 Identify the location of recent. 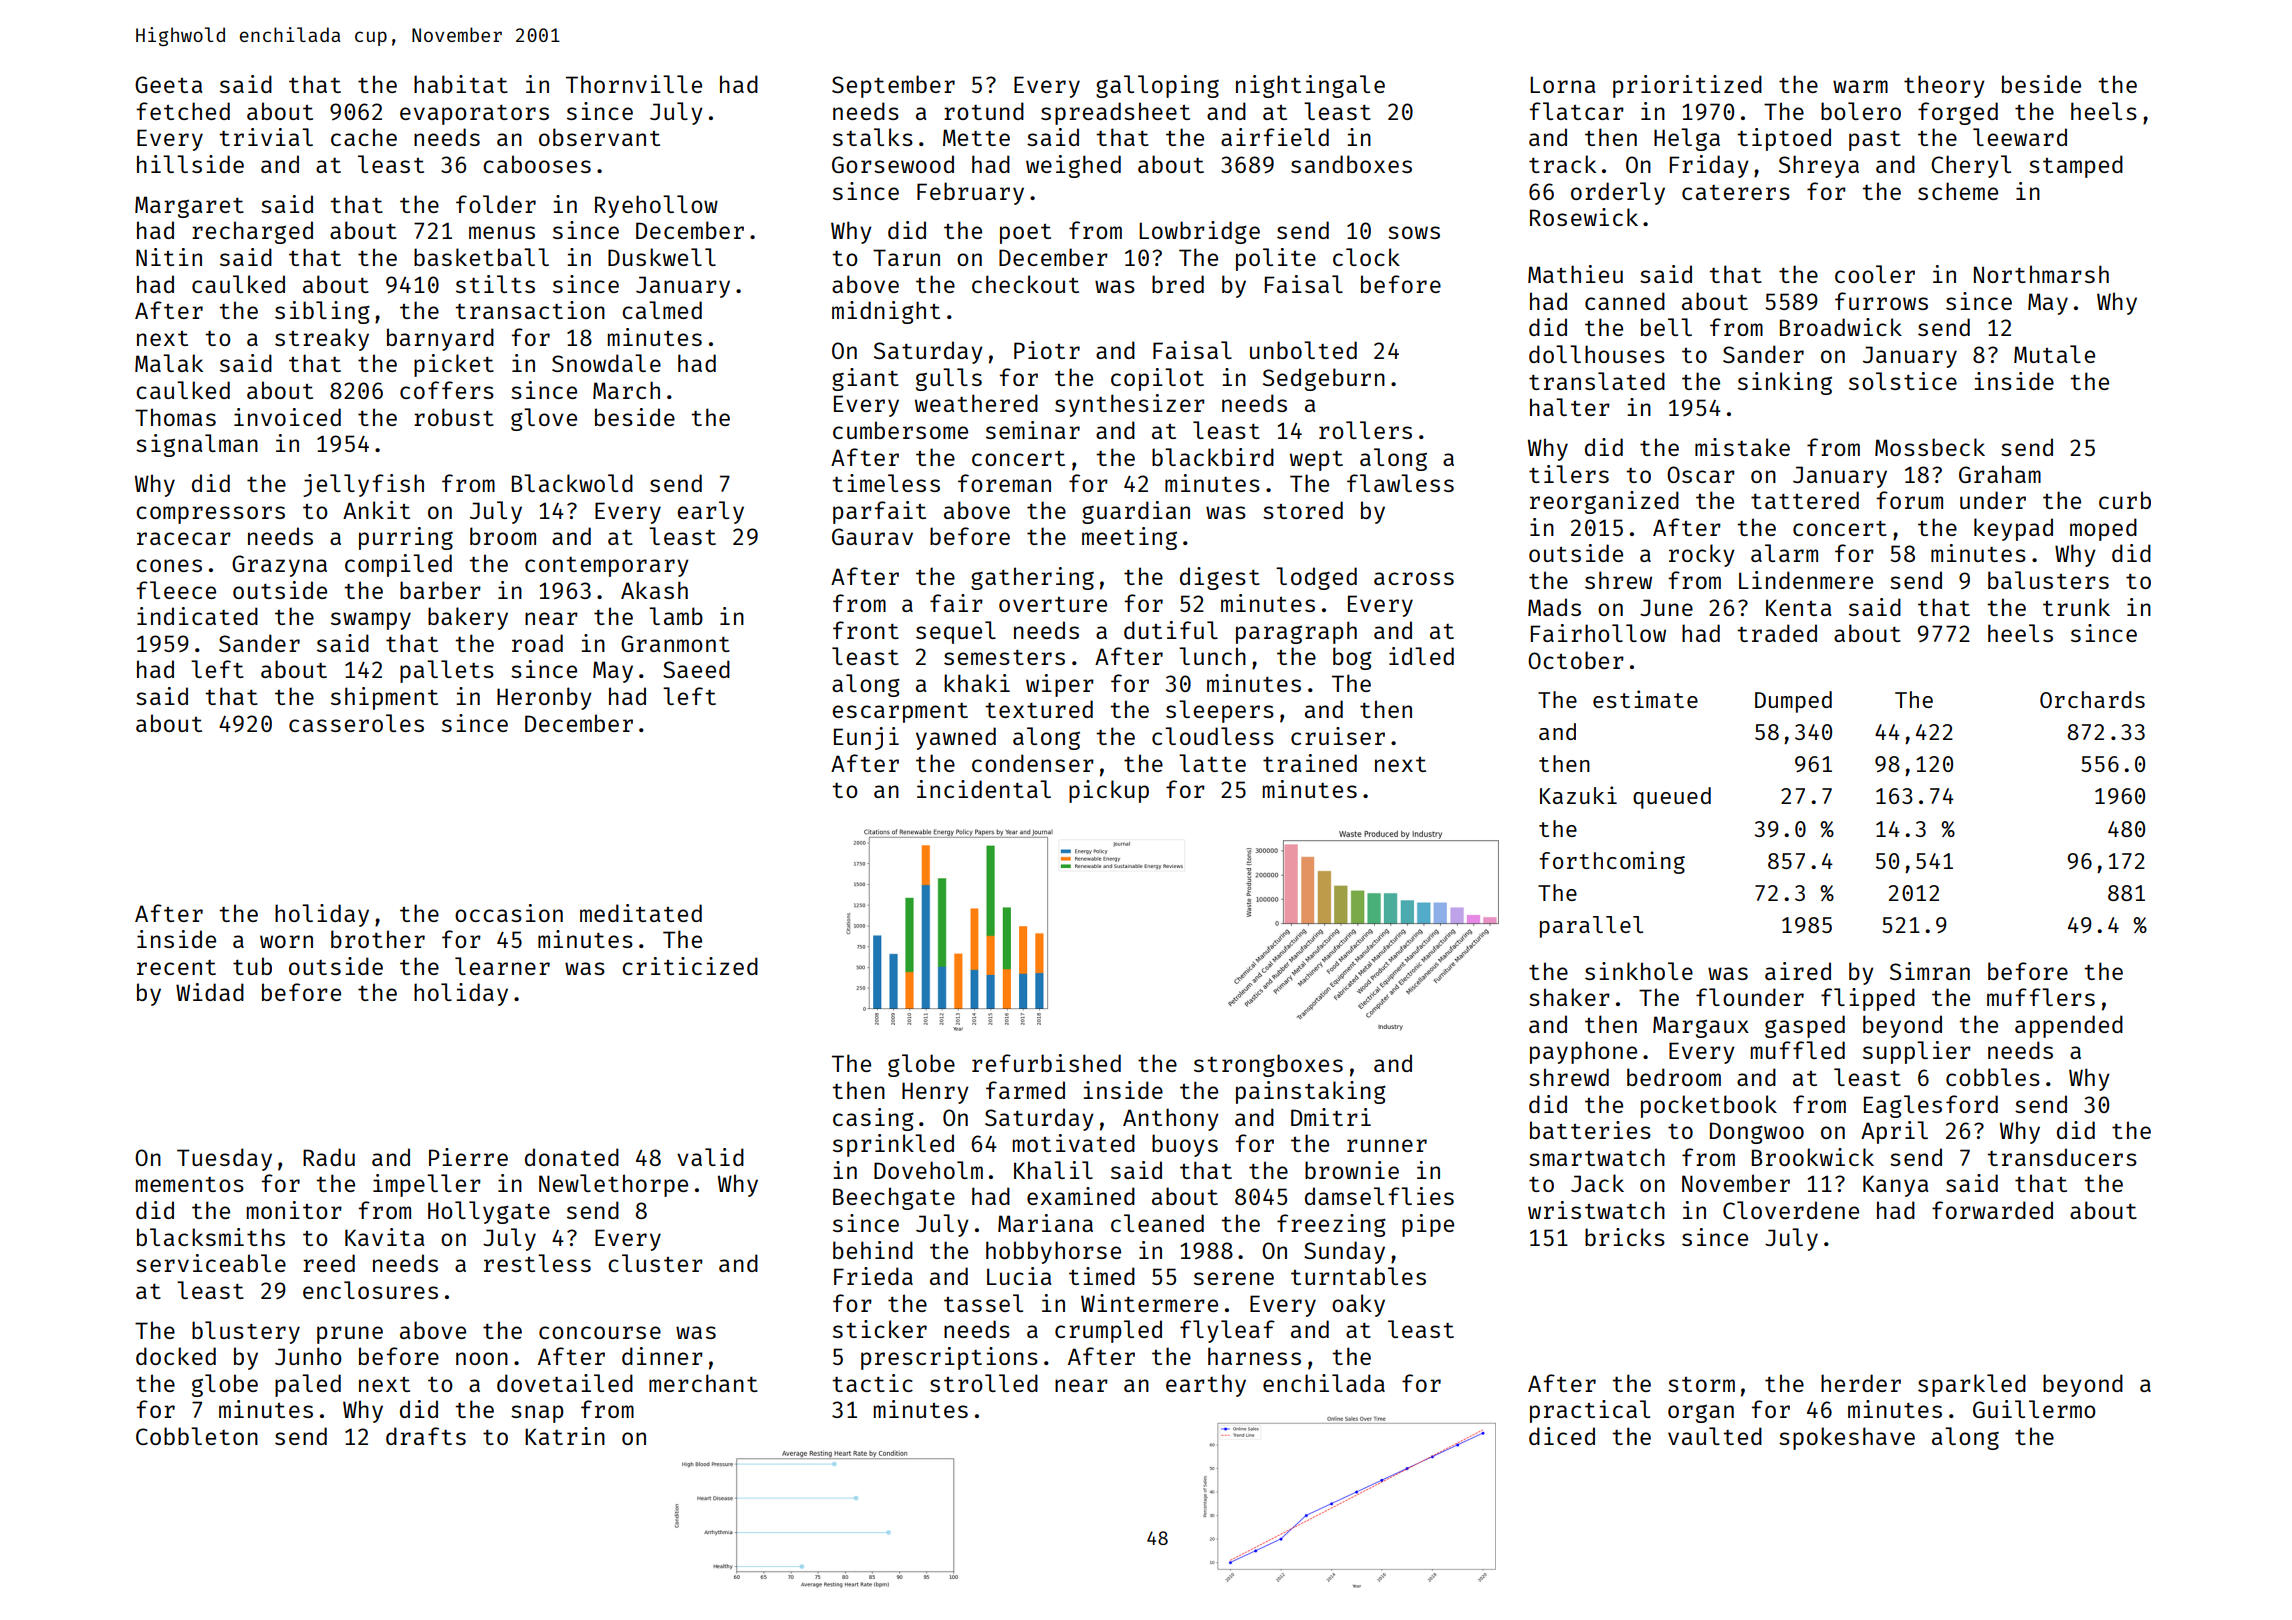
(176, 967).
